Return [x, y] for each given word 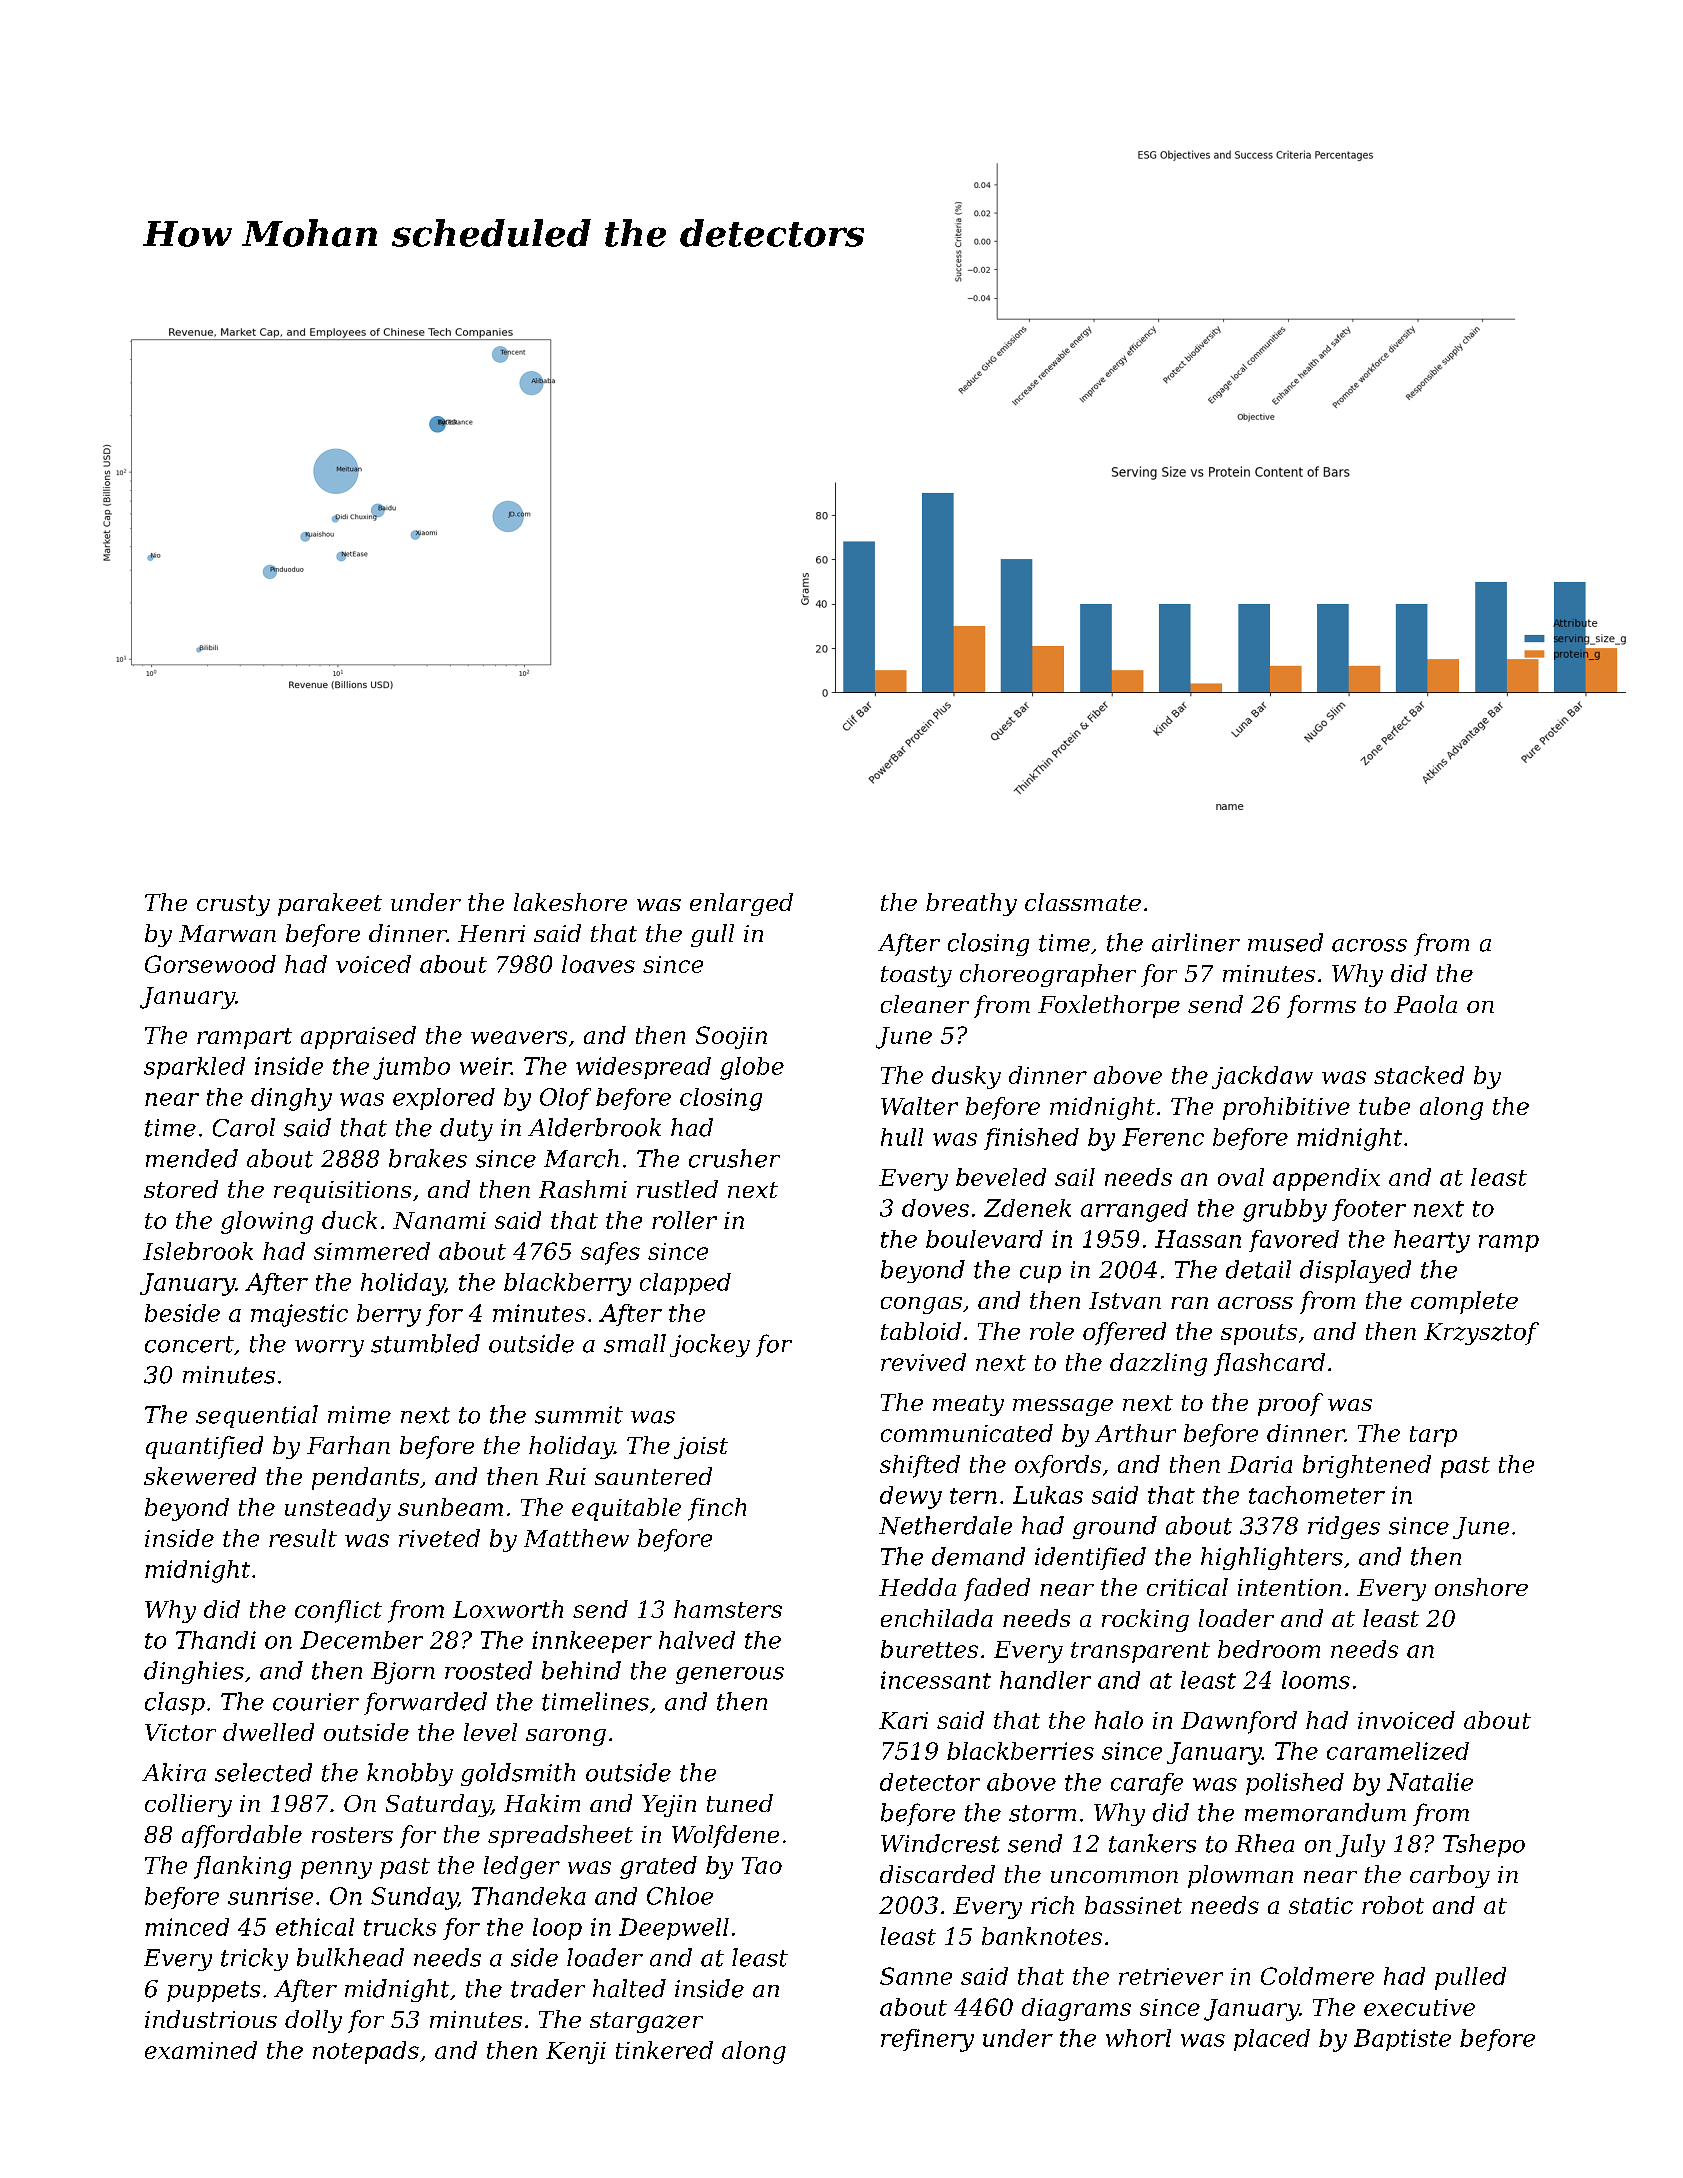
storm [1042, 1813]
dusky [966, 1077]
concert [189, 1344]
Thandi [216, 1640]
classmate [1083, 902]
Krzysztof [1481, 1333]
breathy [971, 904]
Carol [244, 1127]
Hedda [917, 1587]
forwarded [425, 1703]
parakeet [330, 904]
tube [1384, 1106]
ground [1115, 1527]
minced [187, 1927]
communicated [967, 1433]
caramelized [1398, 1751]
